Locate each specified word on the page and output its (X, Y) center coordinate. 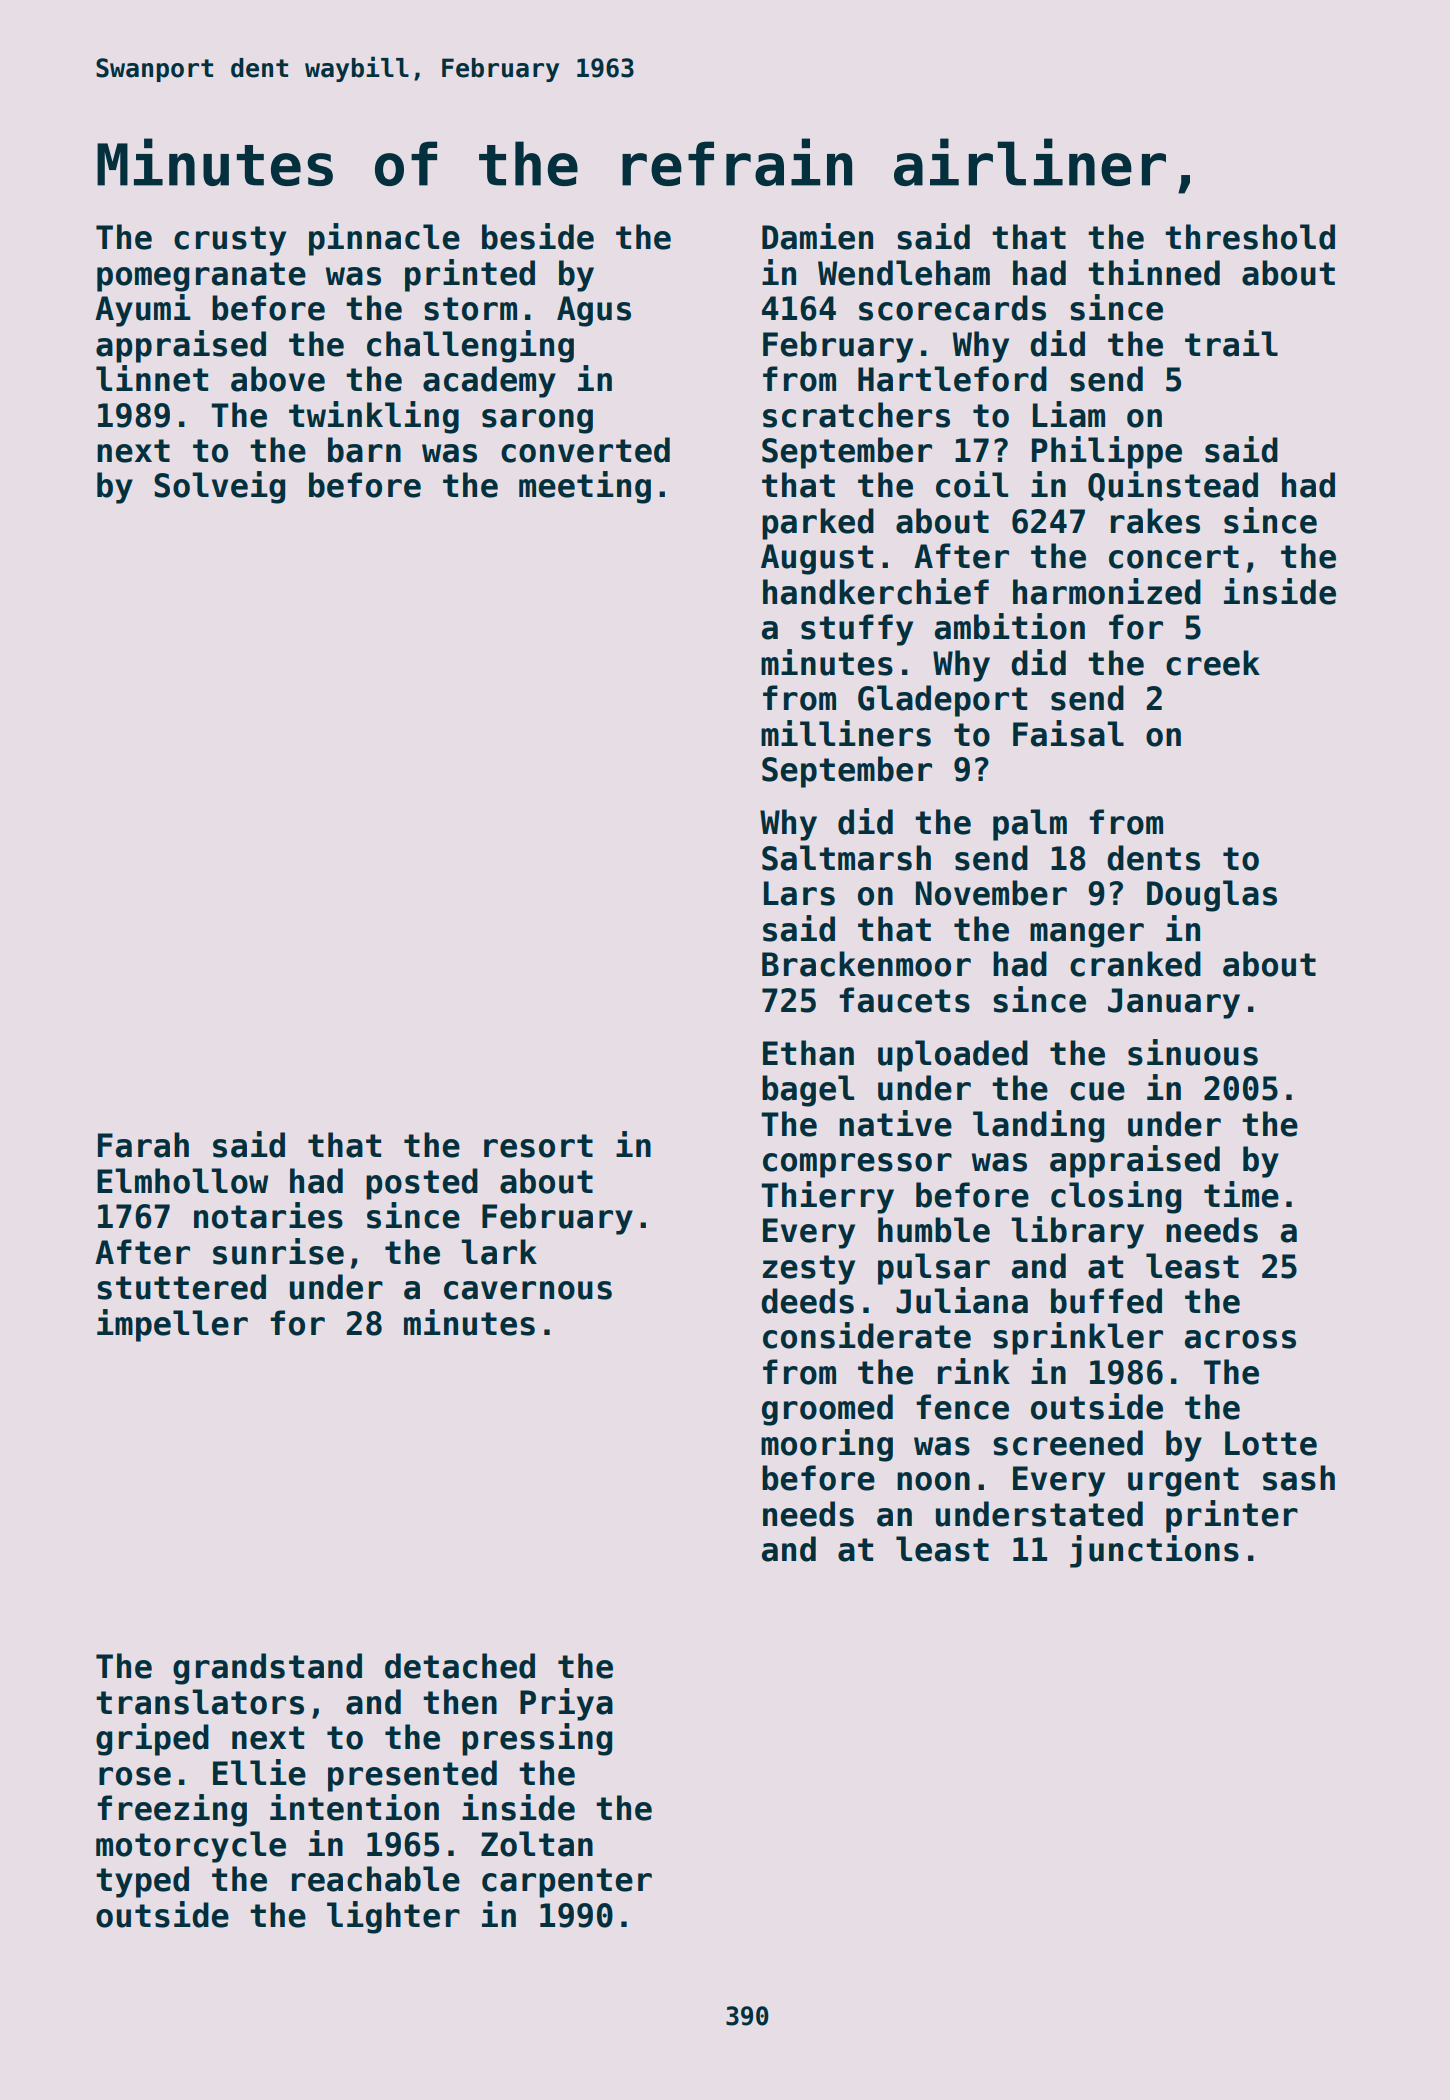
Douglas (1212, 896)
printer (1232, 1516)
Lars (799, 893)
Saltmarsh (846, 858)
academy (489, 382)
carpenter (567, 1883)
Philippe (1107, 452)
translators (200, 1702)
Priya (566, 1704)
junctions (1154, 1551)
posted (422, 1184)
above (278, 379)
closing (1116, 1197)
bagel (808, 1091)
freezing (172, 1810)
